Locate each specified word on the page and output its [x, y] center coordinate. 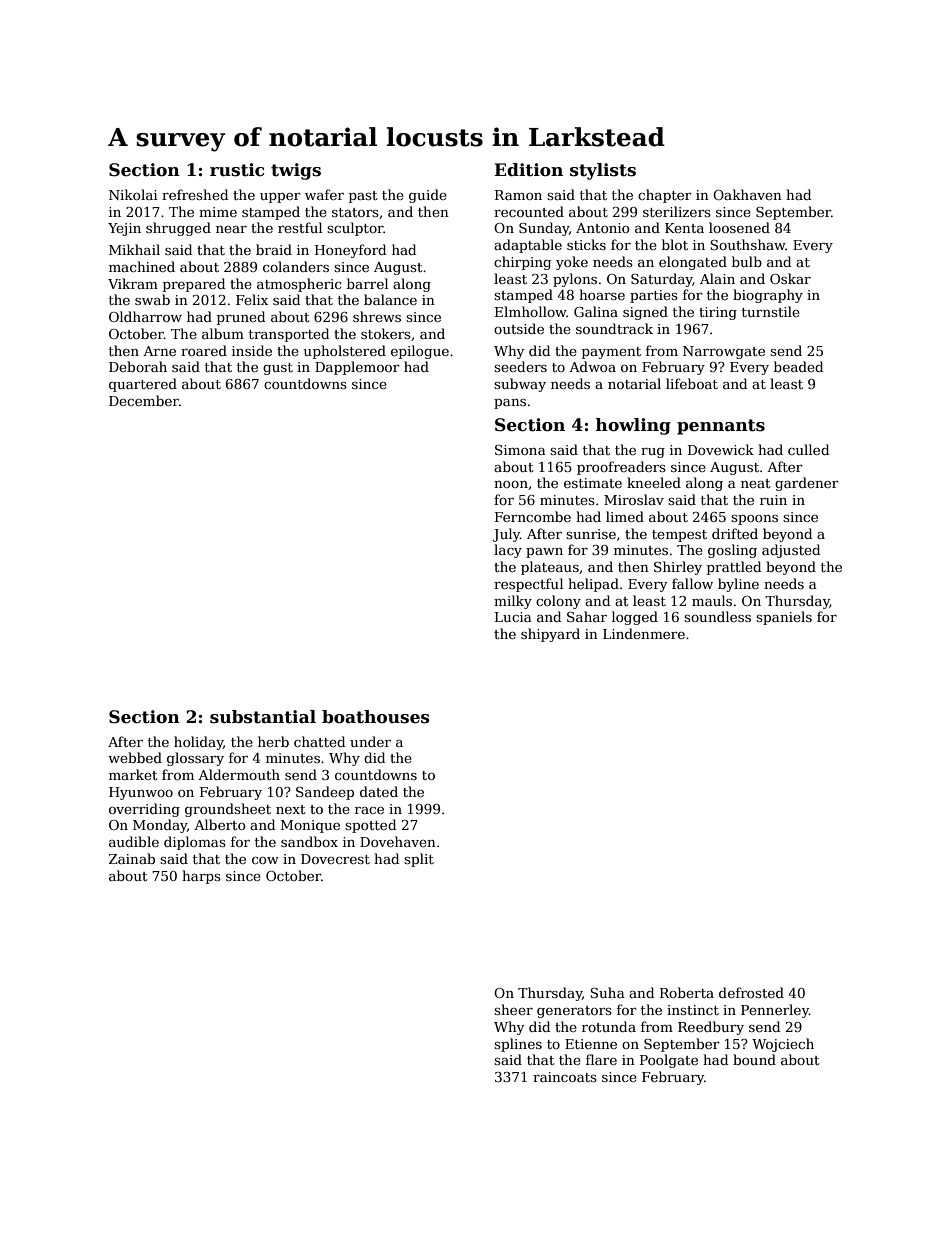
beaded [798, 366]
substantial [263, 717]
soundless [717, 616]
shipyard [550, 635]
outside [519, 328]
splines [518, 1045]
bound [754, 1059]
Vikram [133, 283]
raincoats [565, 1077]
